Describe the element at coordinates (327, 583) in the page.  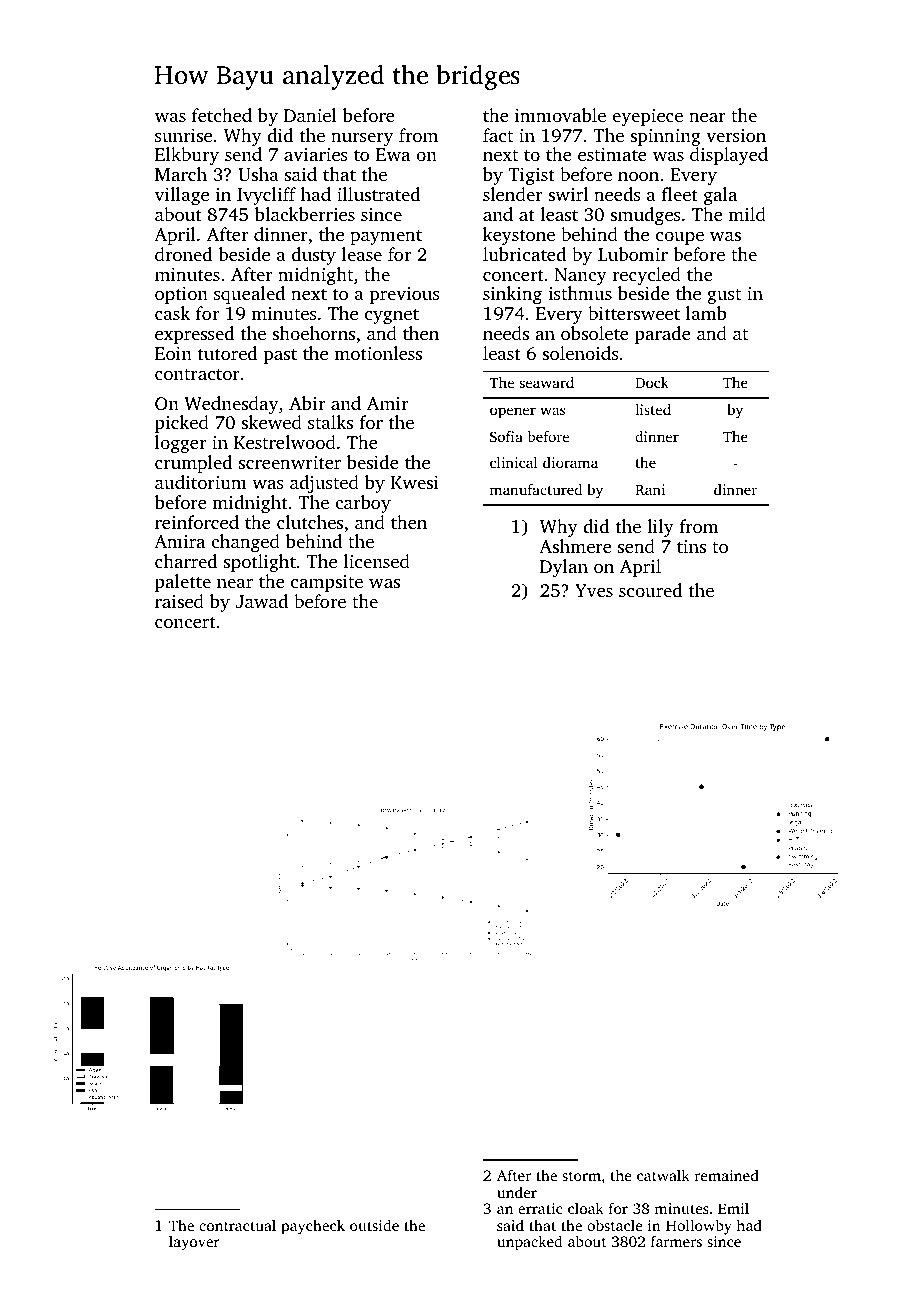
I see `campsite` at that location.
